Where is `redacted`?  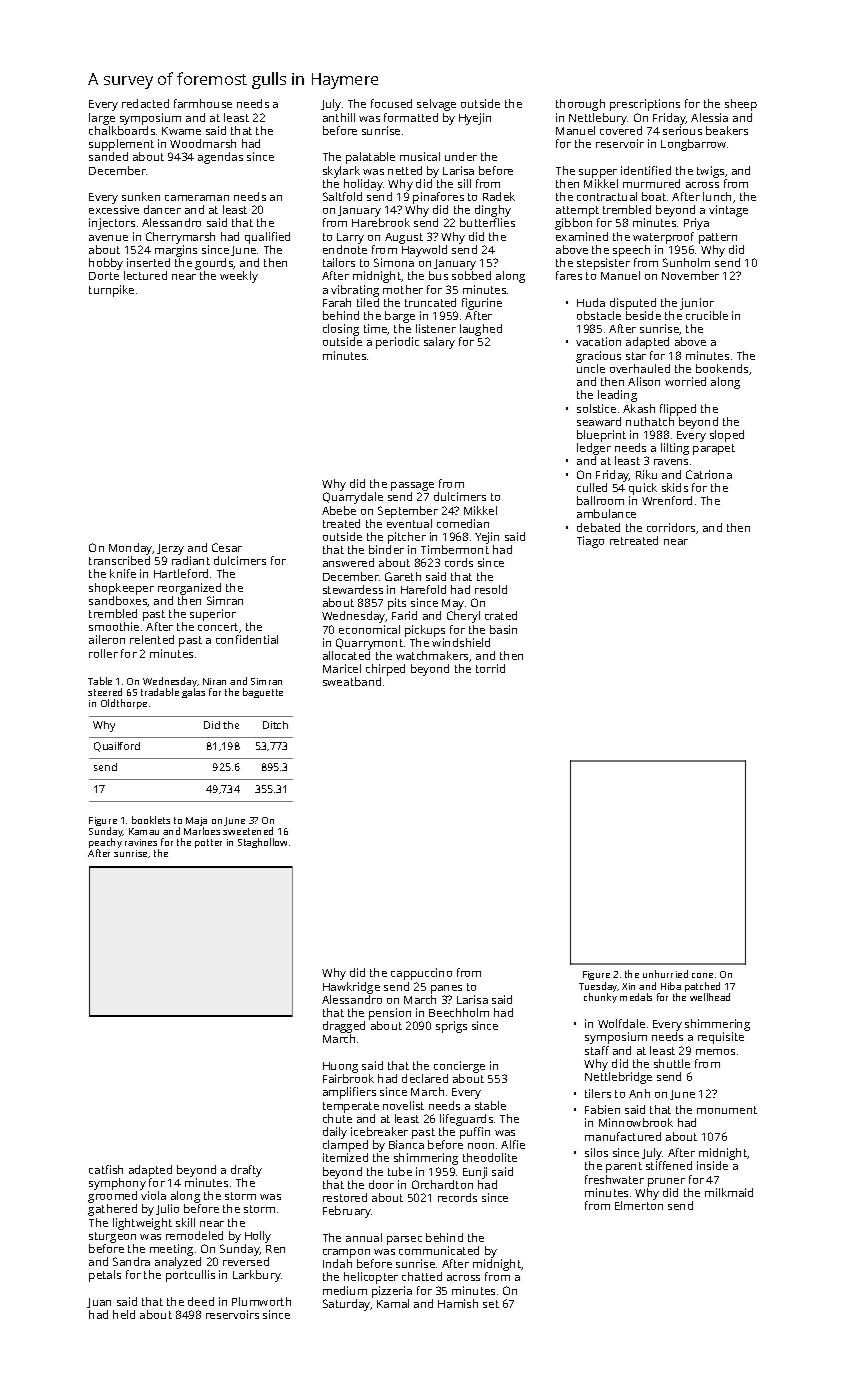 redacted is located at coordinates (145, 103).
